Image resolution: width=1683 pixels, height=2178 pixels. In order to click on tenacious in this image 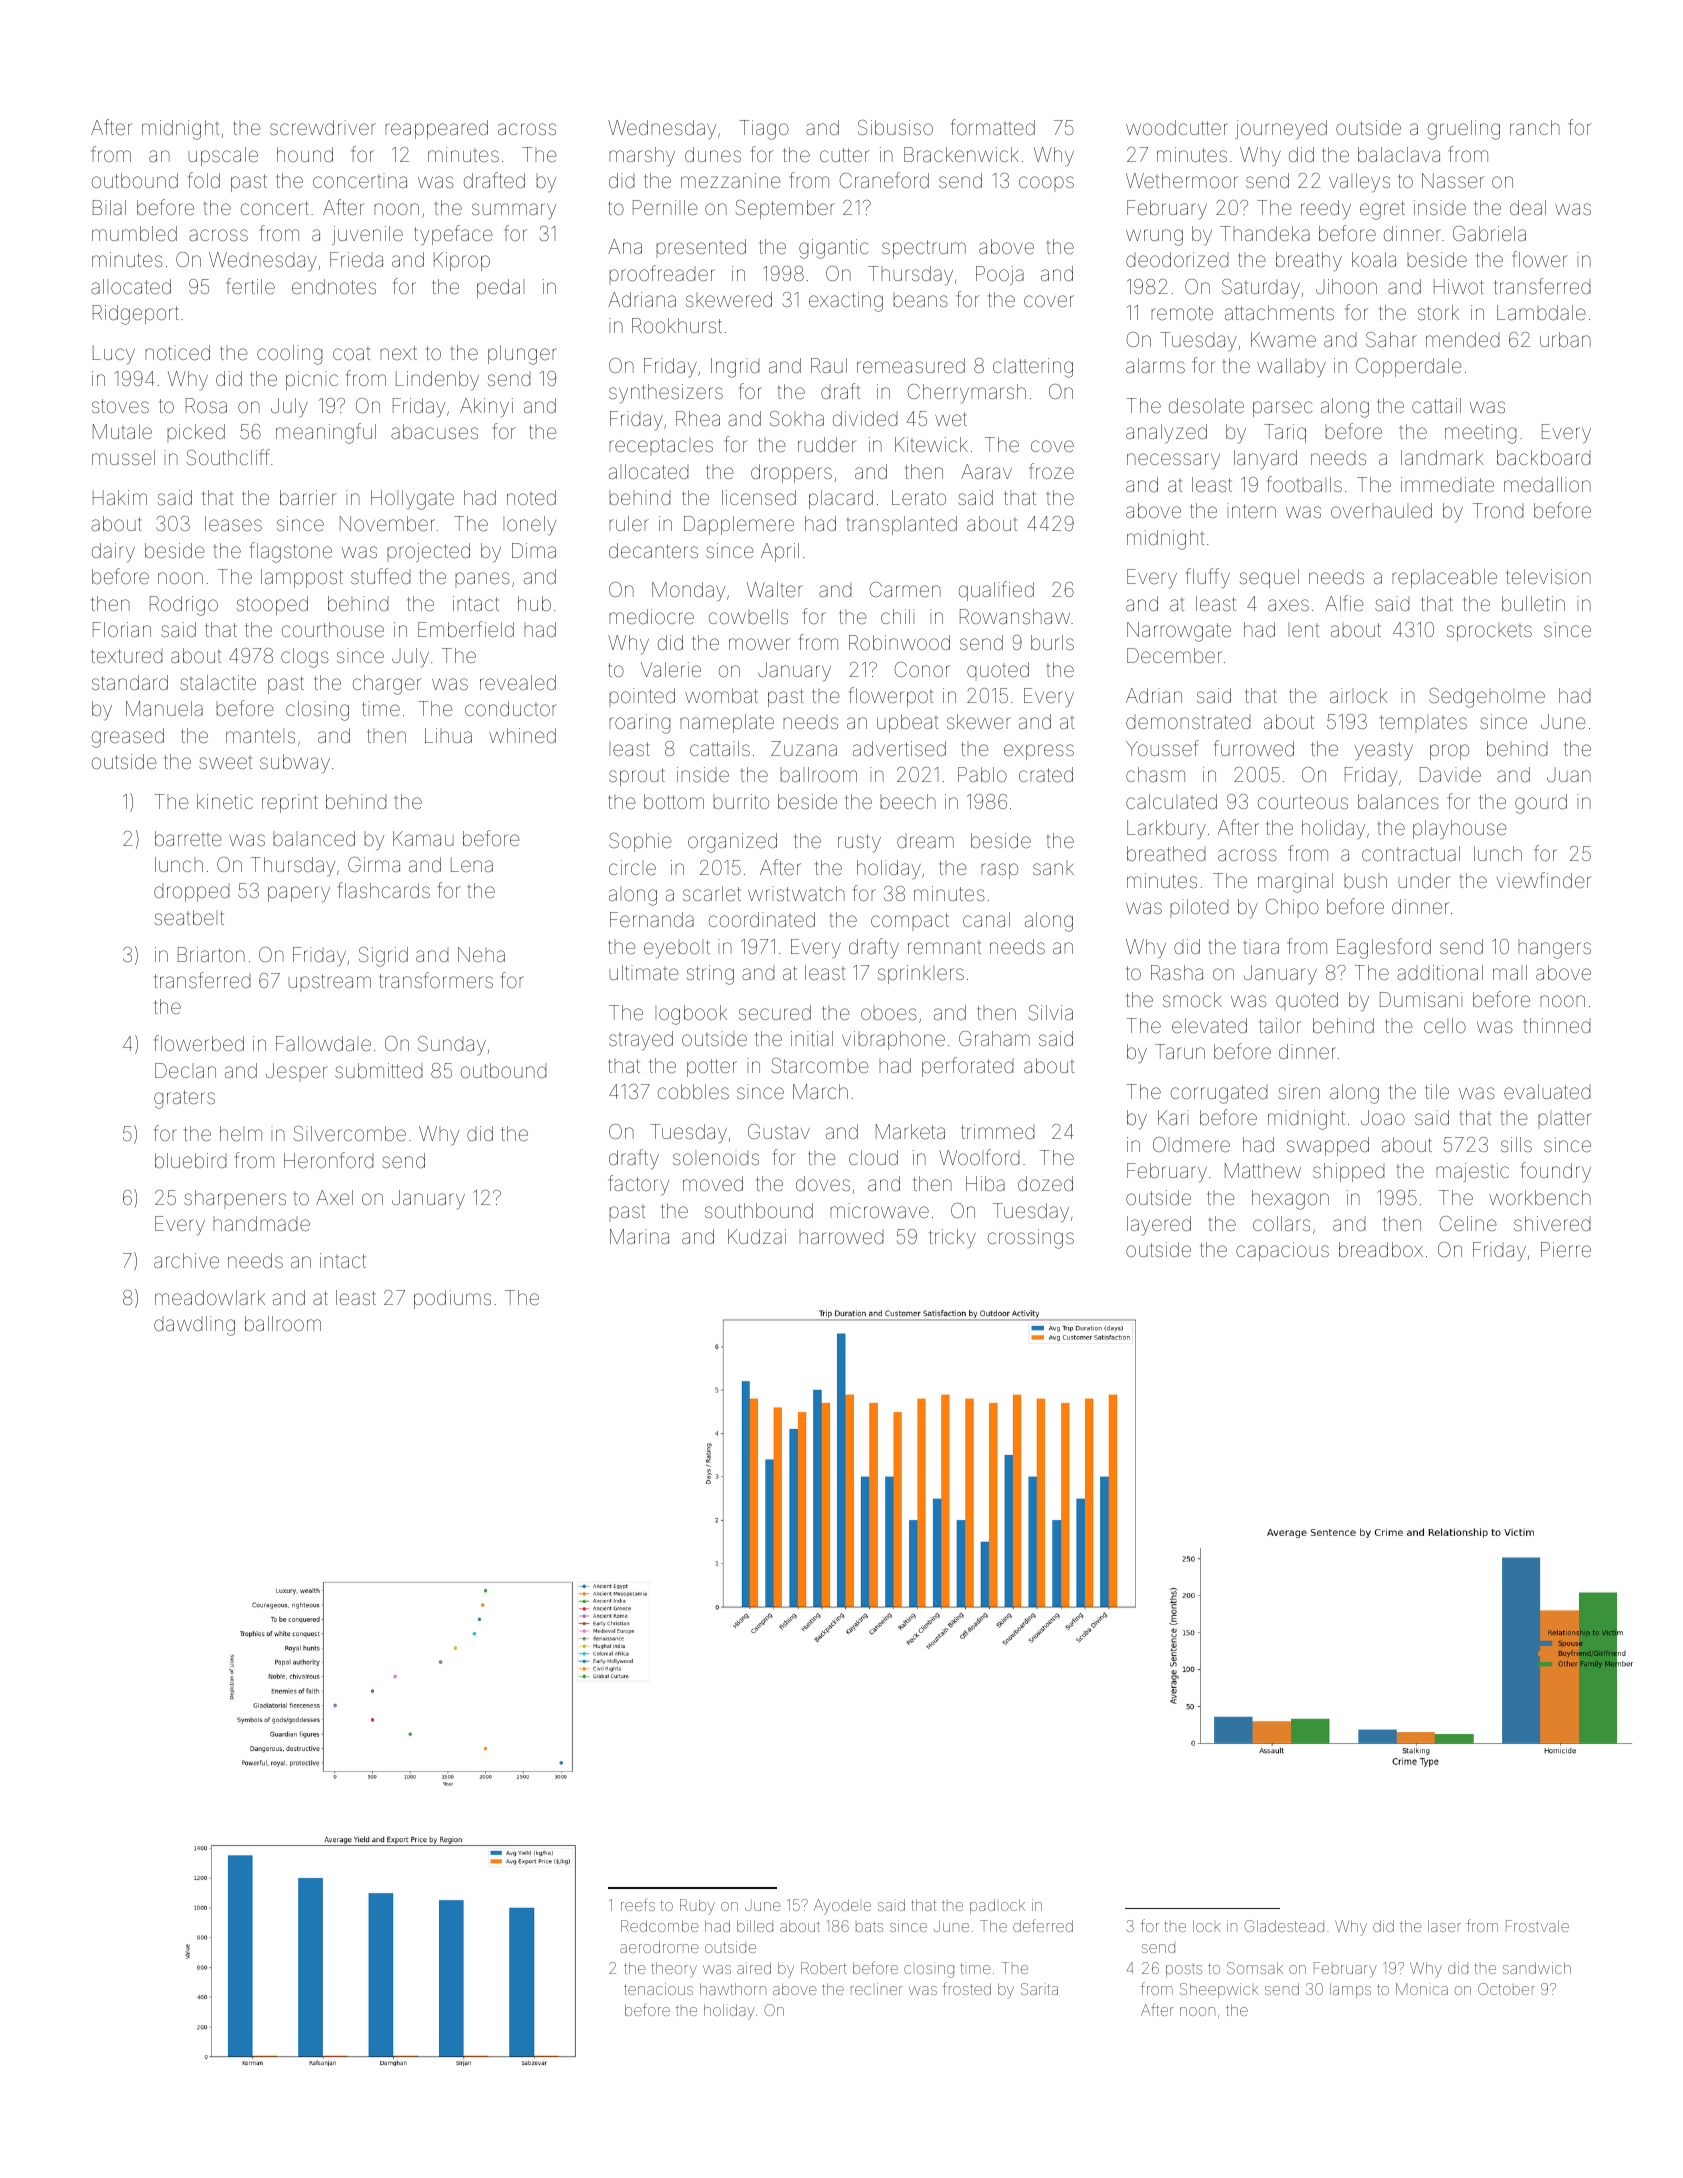, I will do `click(658, 1989)`.
